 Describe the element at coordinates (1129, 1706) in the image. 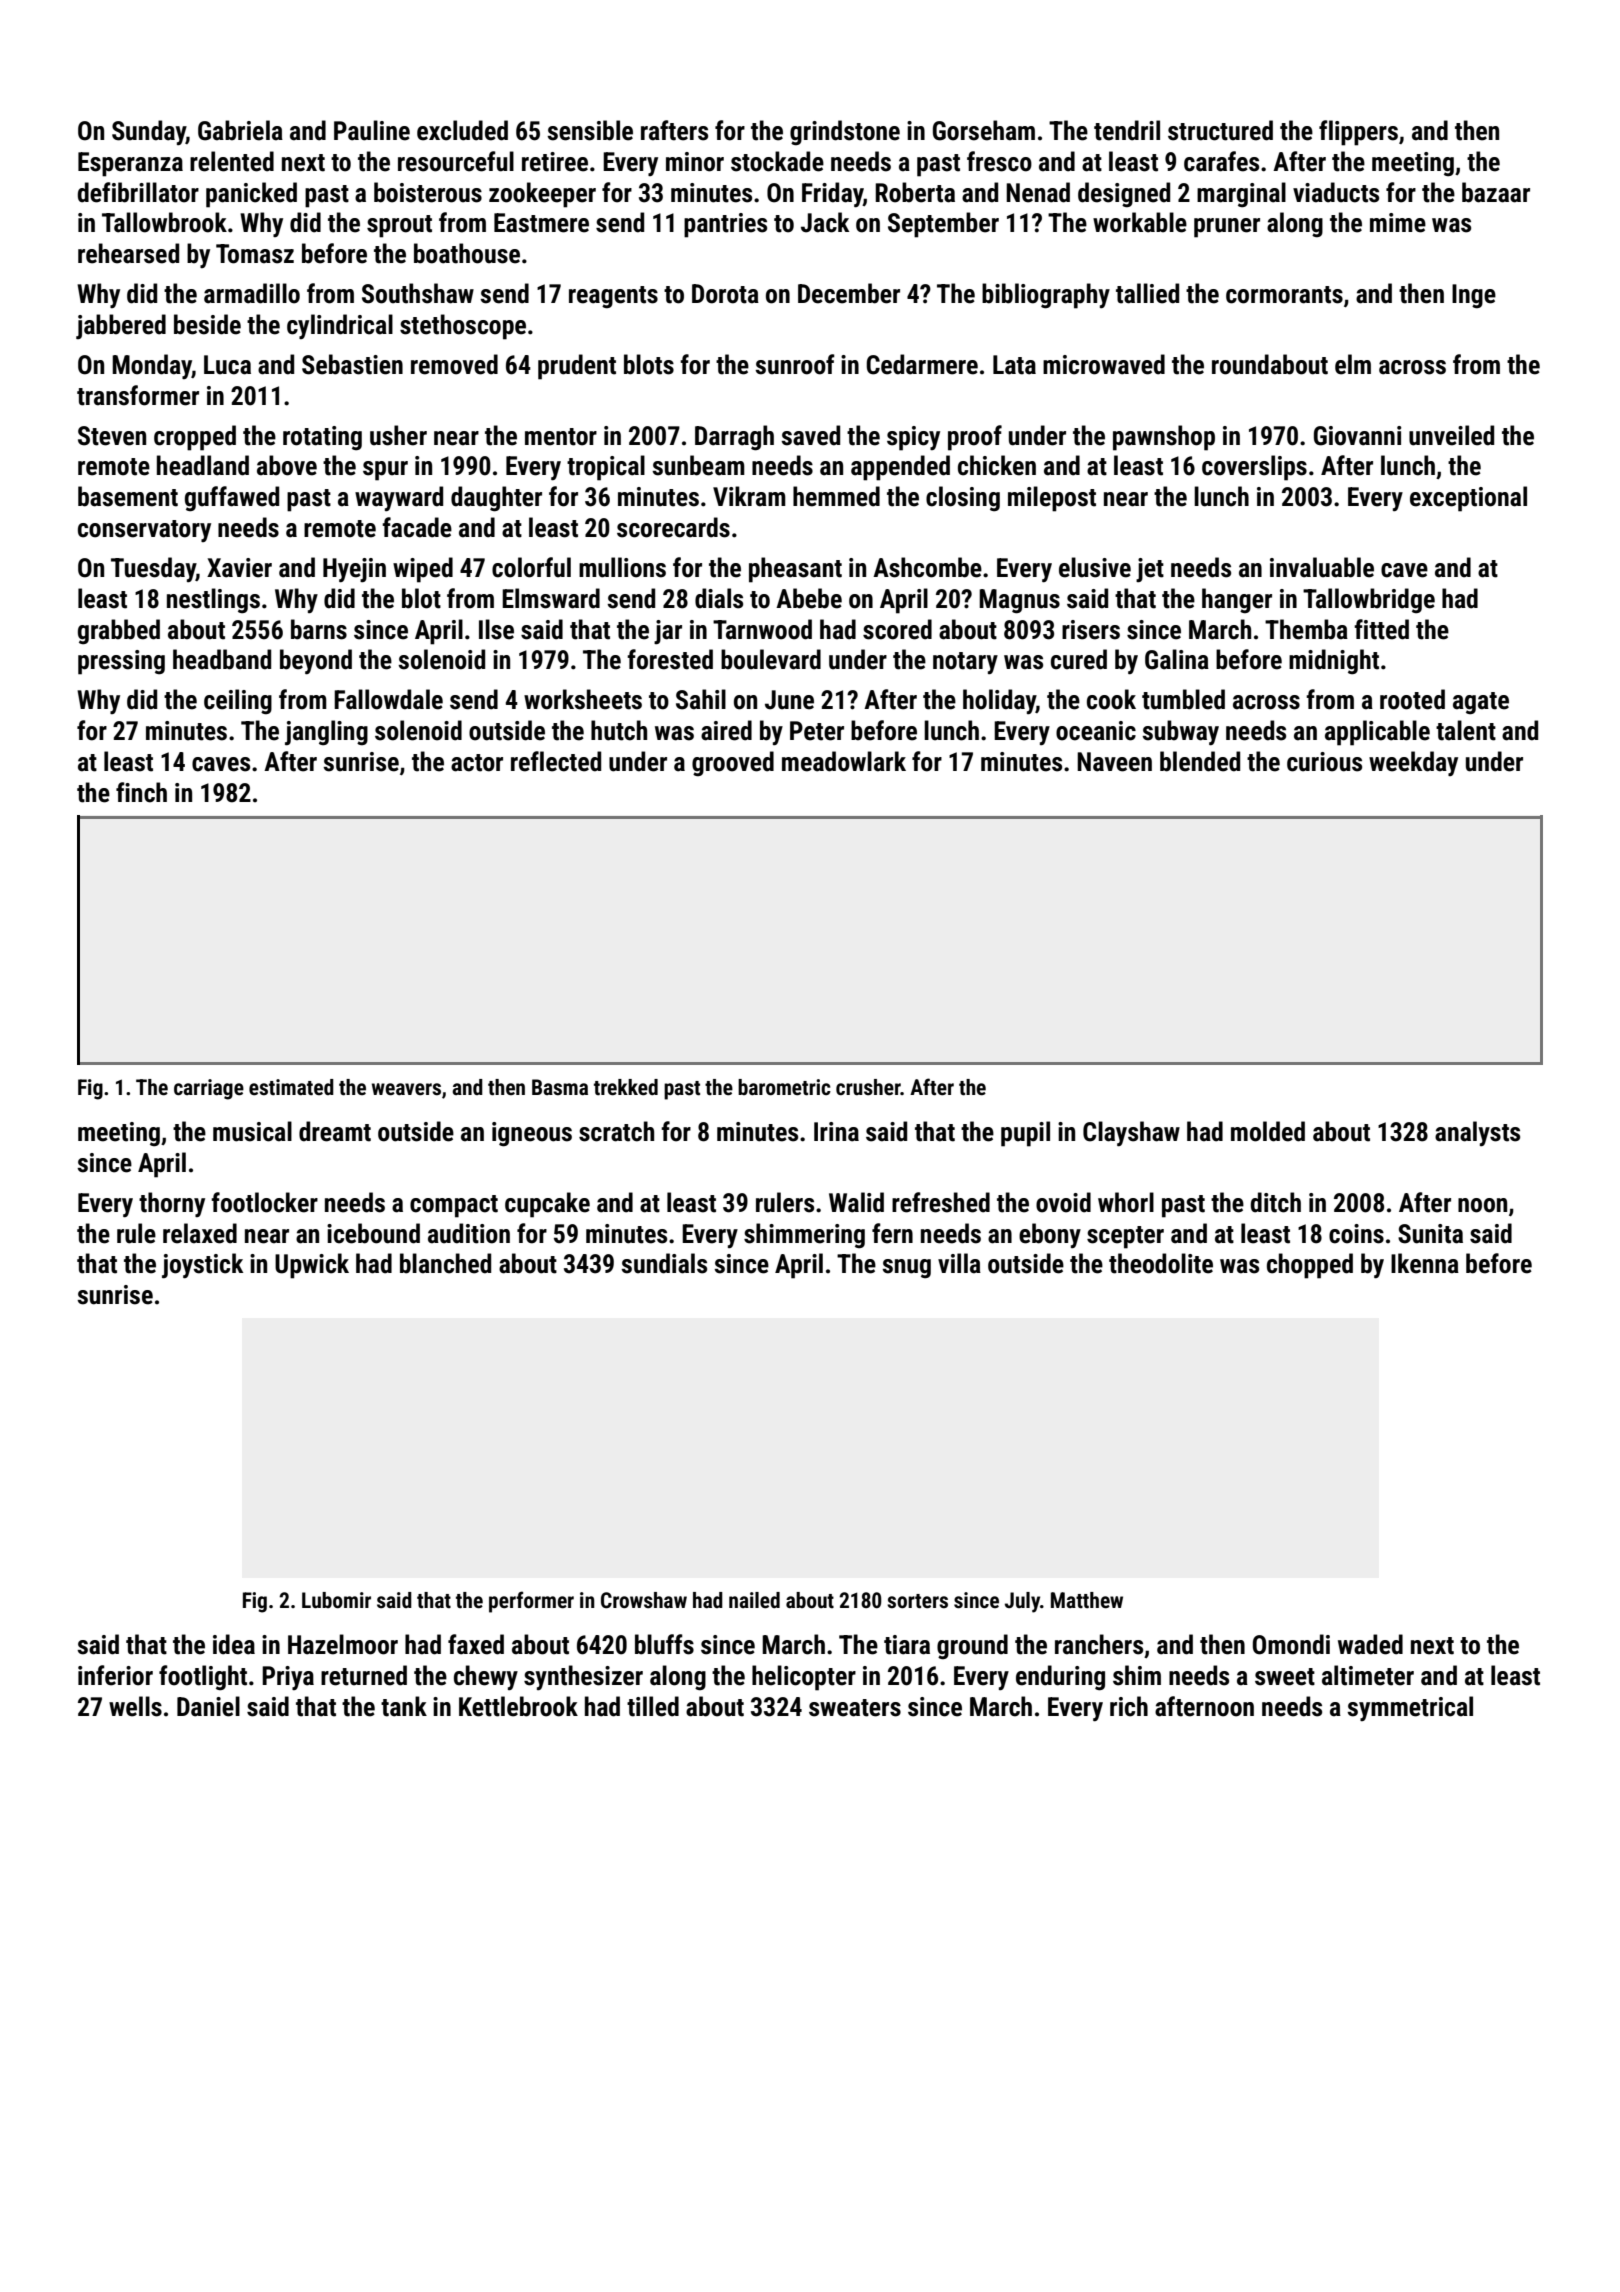

I see `rich` at that location.
